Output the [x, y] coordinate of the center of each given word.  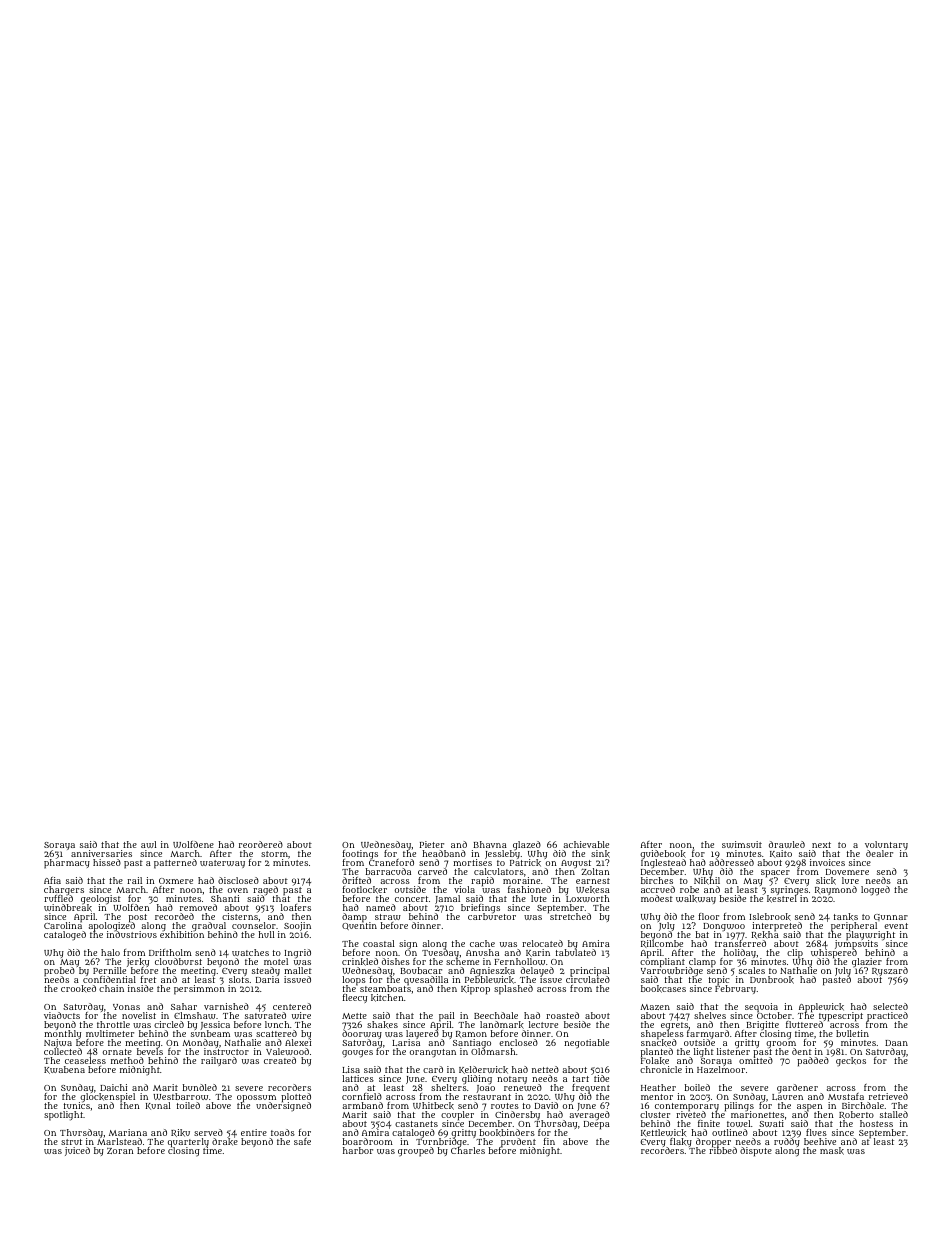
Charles [468, 1150]
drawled [787, 844]
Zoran [120, 1151]
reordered [261, 844]
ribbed [723, 1150]
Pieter [432, 844]
